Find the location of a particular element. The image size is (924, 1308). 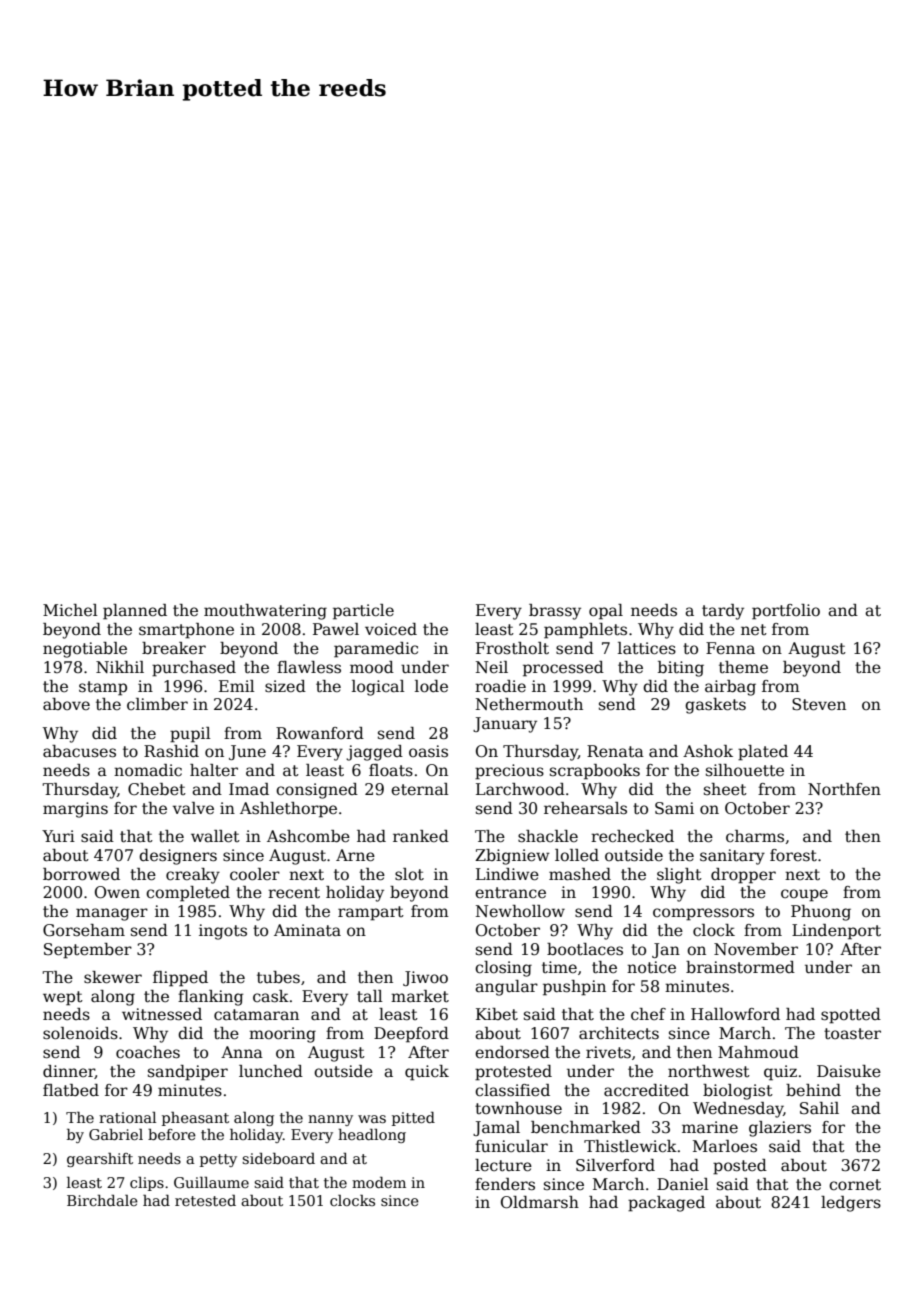

opal is located at coordinates (606, 612).
